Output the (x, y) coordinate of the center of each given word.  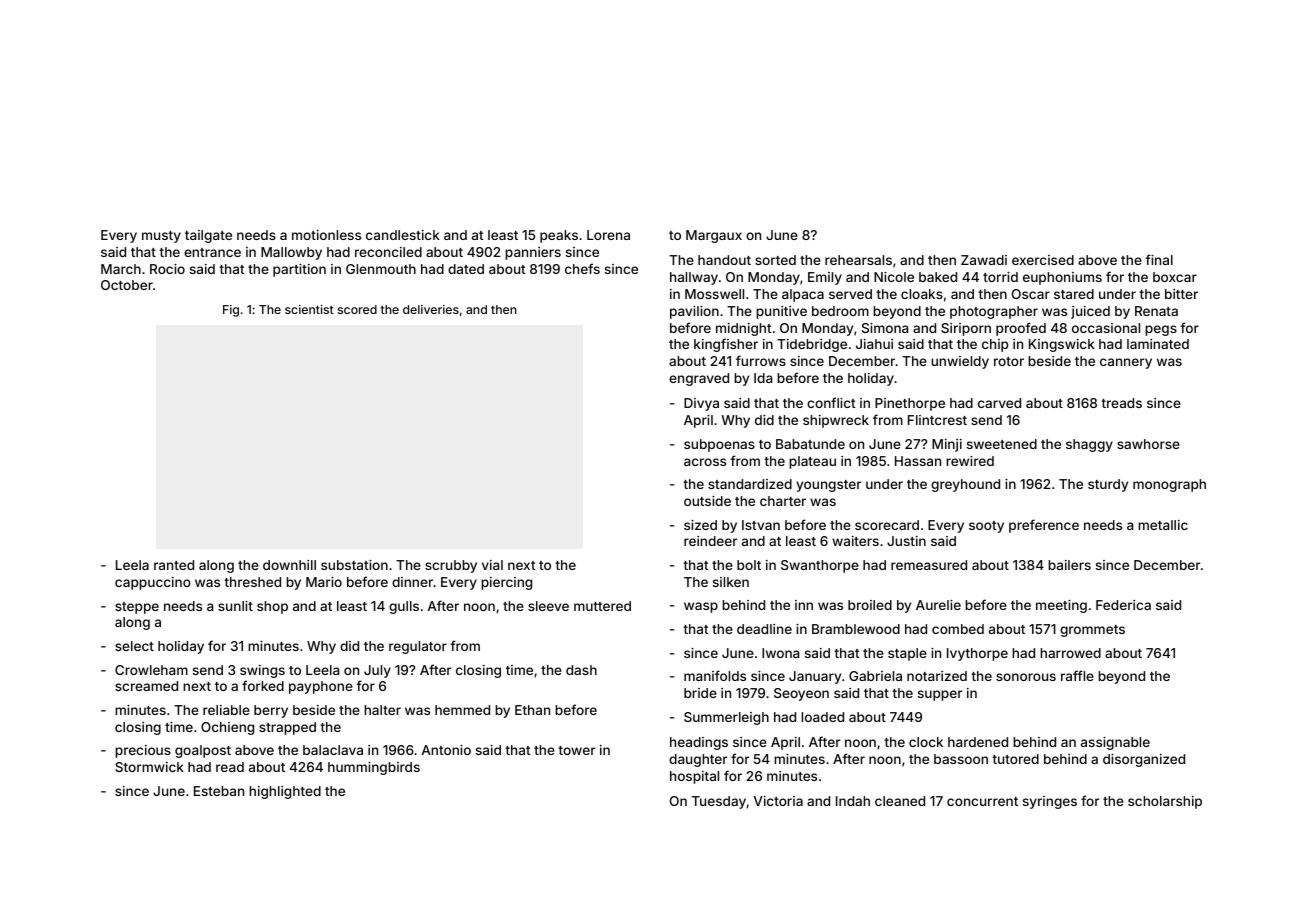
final (1159, 259)
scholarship (1165, 802)
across (705, 462)
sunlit (235, 606)
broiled (870, 605)
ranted (174, 565)
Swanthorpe (820, 566)
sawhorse (1148, 444)
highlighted (285, 792)
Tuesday (719, 802)
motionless (326, 235)
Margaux (714, 236)
